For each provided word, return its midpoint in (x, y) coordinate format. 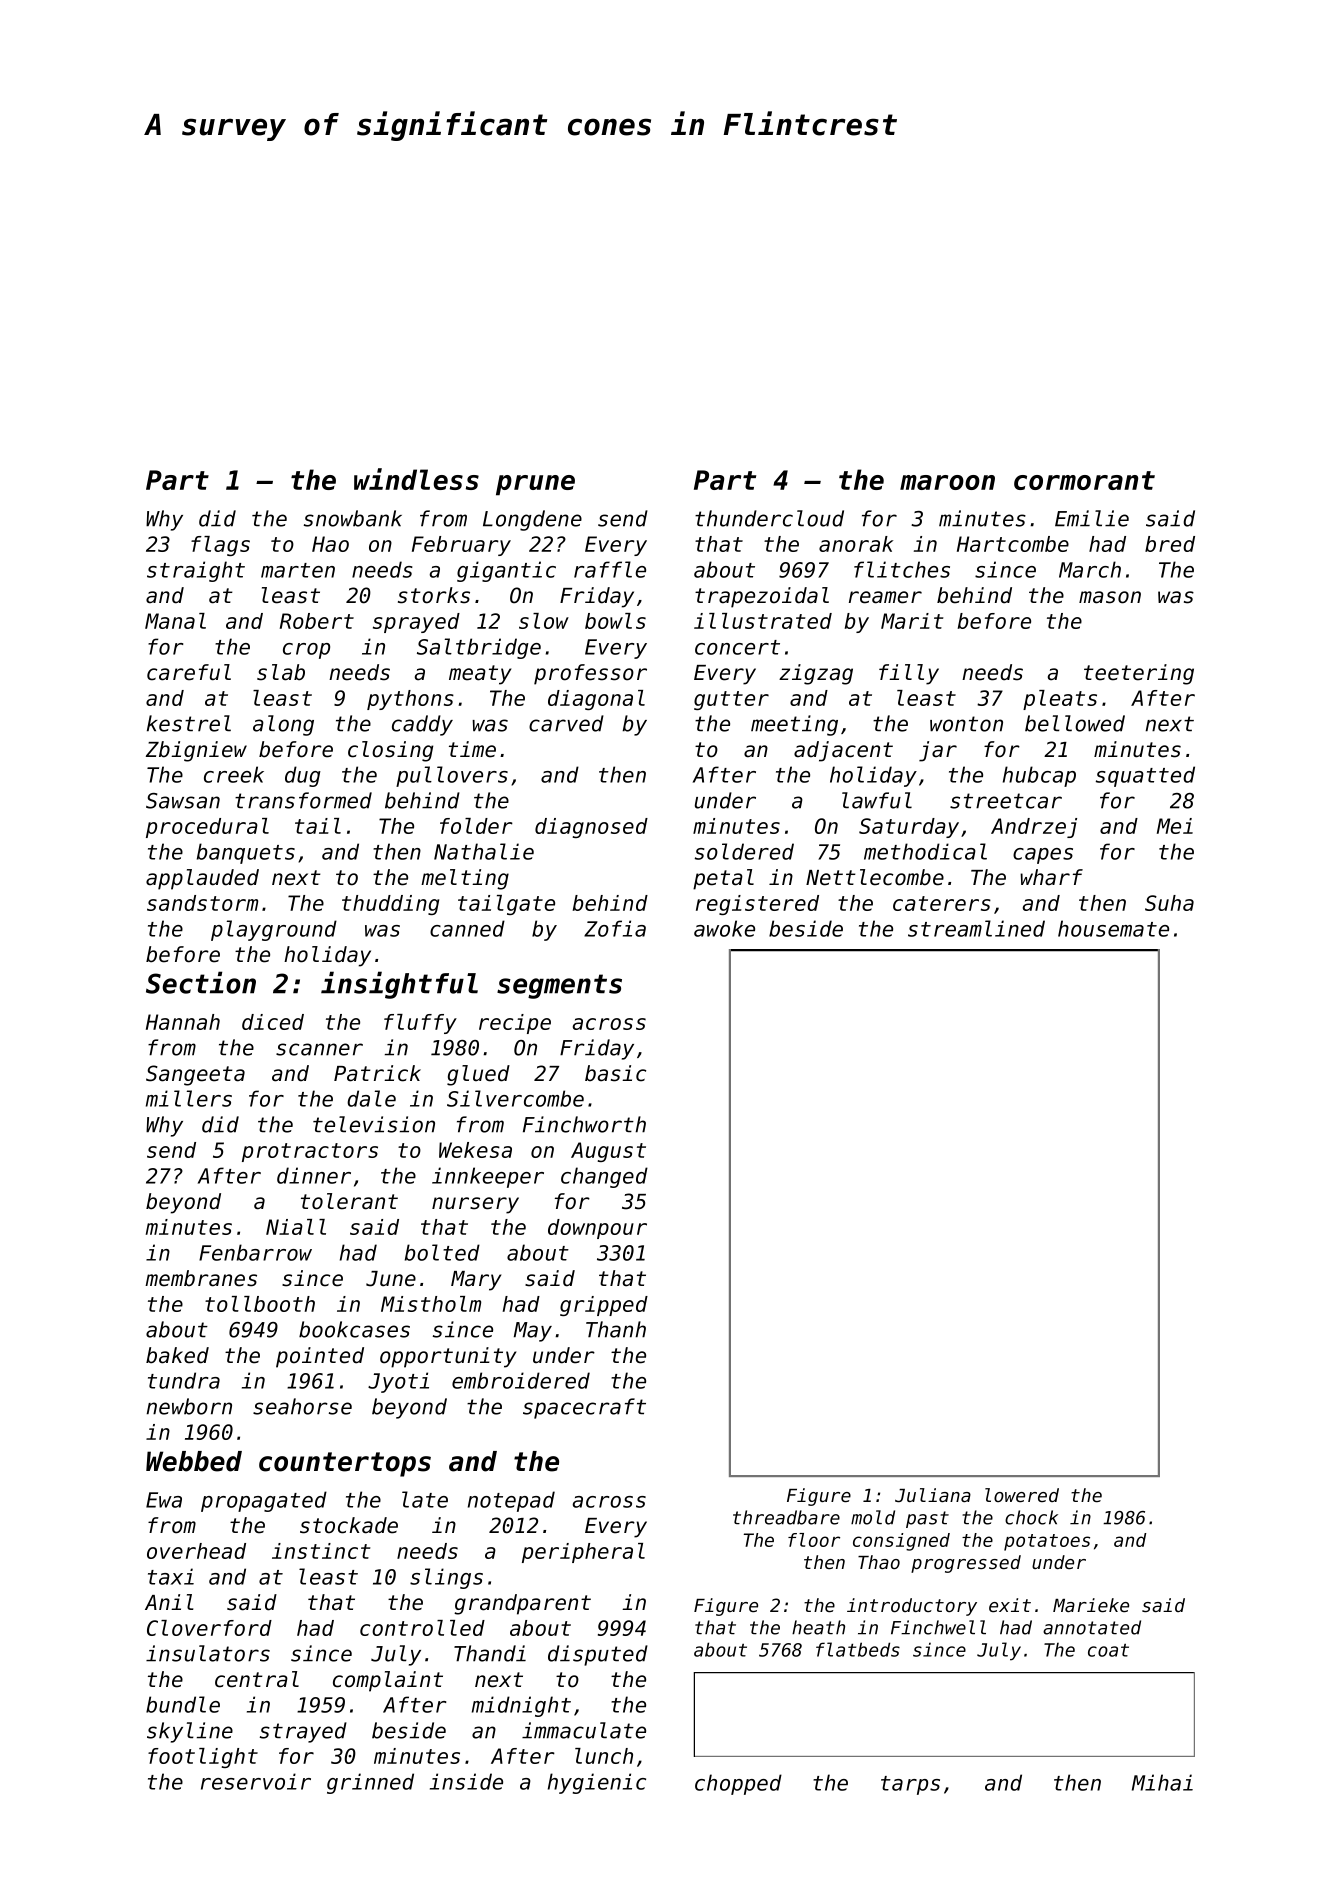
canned (467, 928)
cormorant (1084, 480)
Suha (1169, 903)
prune (535, 485)
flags (220, 546)
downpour (597, 1229)
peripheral (583, 1553)
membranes (201, 1278)
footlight (203, 1758)
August (608, 1152)
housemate (1113, 928)
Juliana (933, 1495)
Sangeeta (195, 1075)
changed (604, 1177)
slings (446, 1578)
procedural (207, 828)
